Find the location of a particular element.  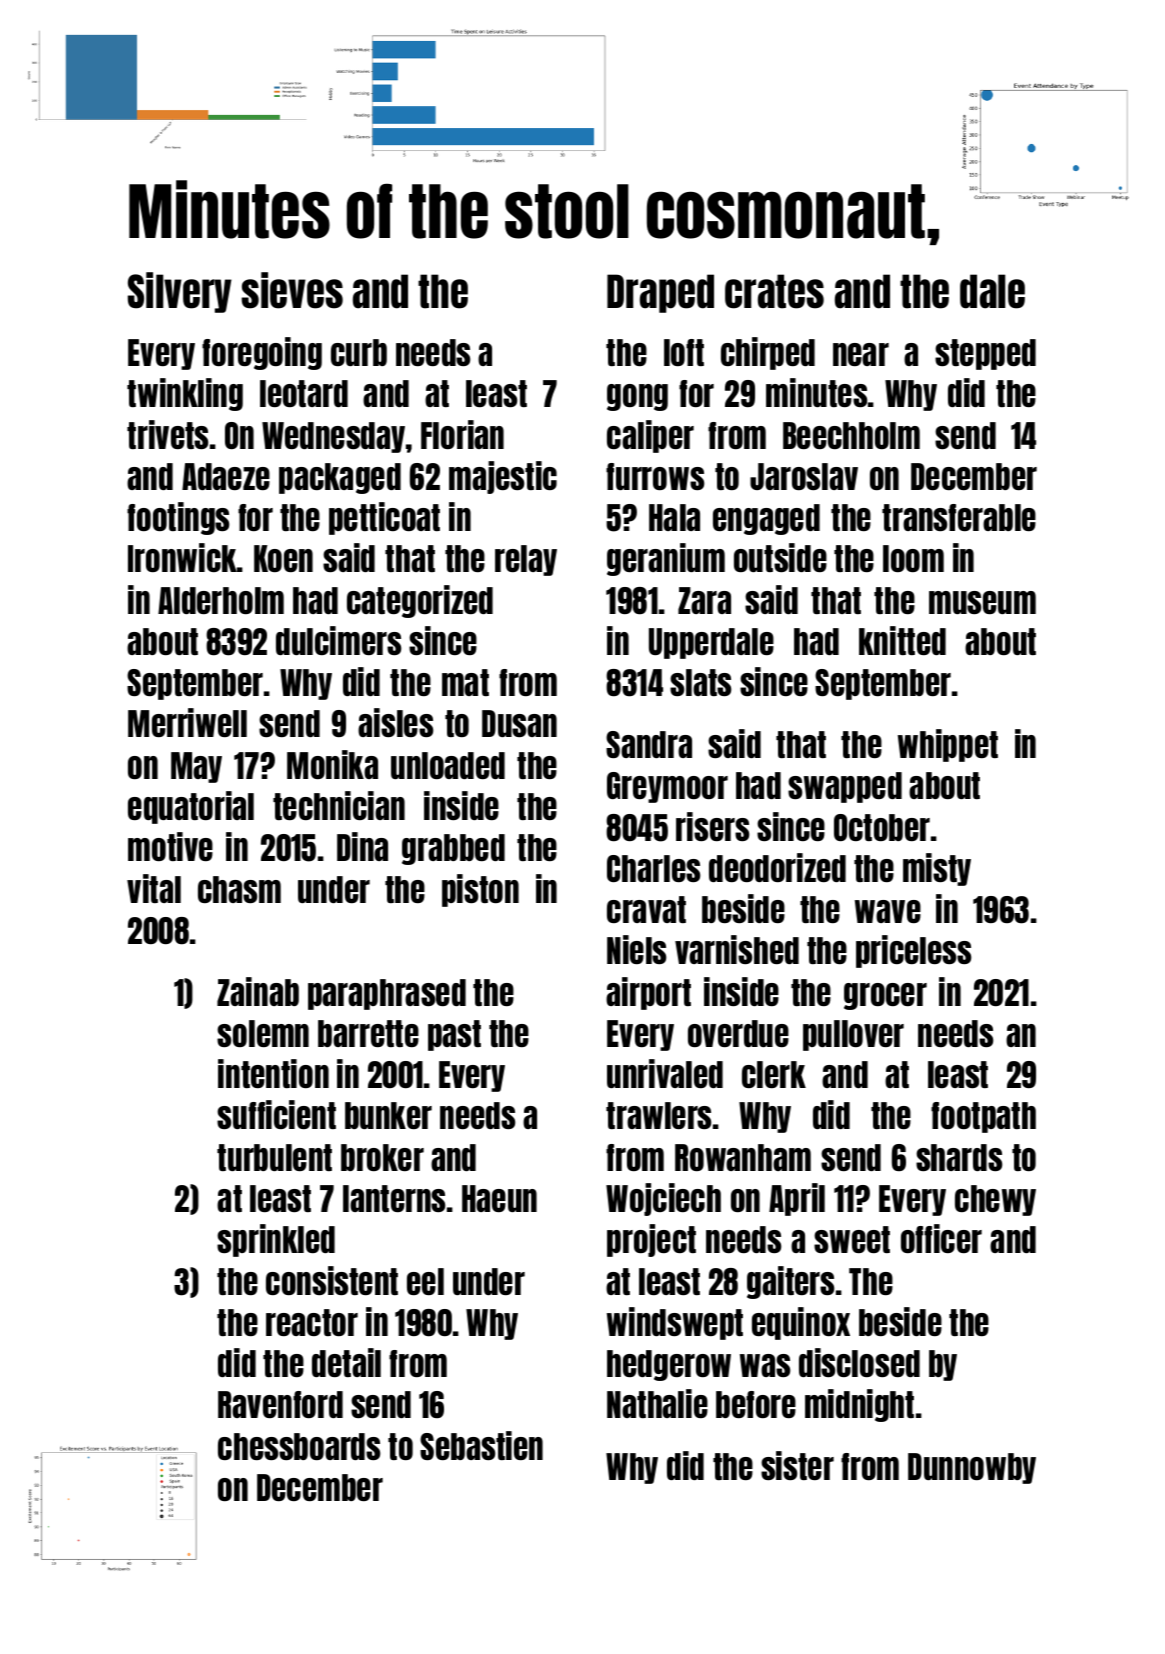

sufficient is located at coordinates (276, 1114).
